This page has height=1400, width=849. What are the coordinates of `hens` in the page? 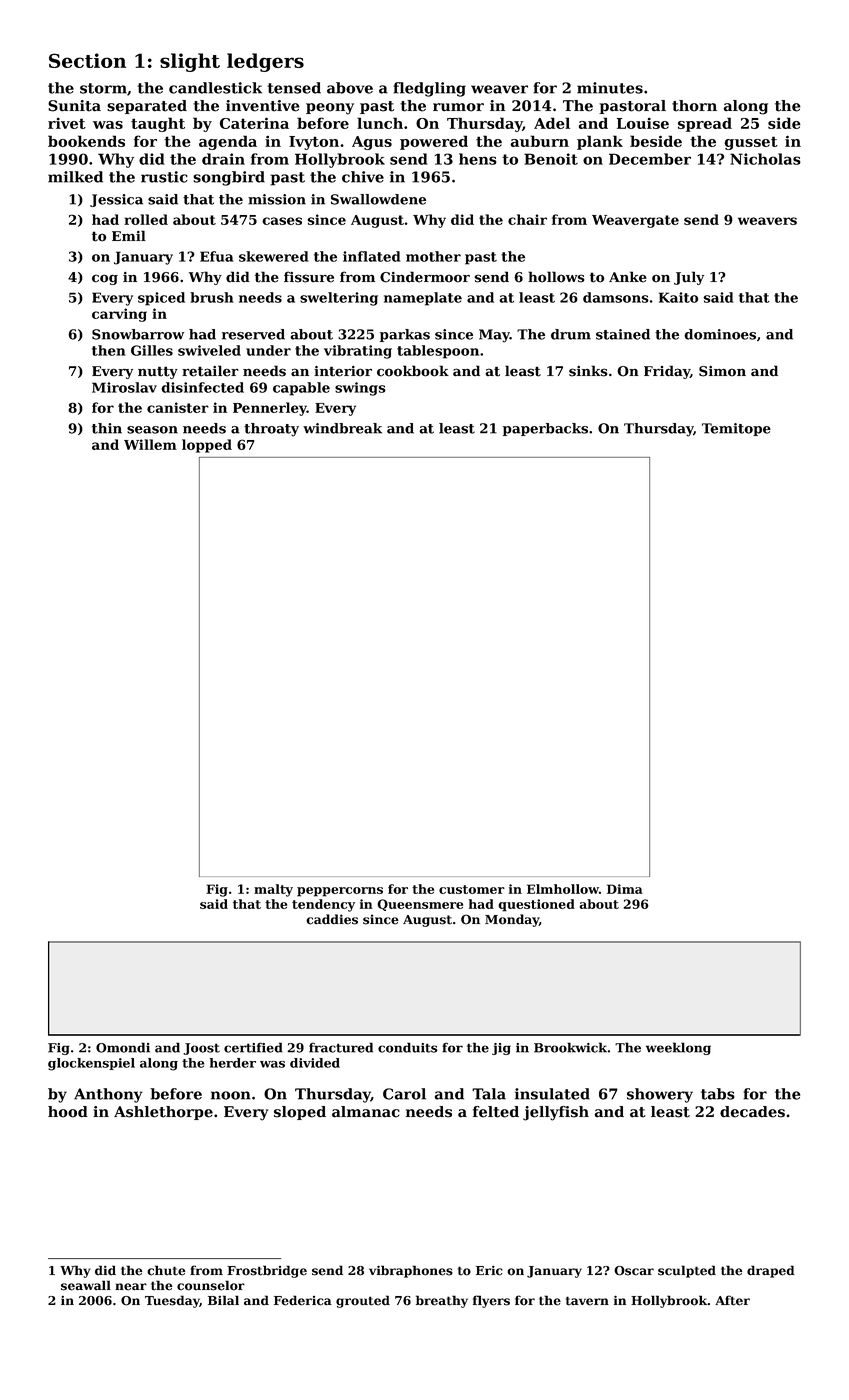 It's located at (478, 159).
